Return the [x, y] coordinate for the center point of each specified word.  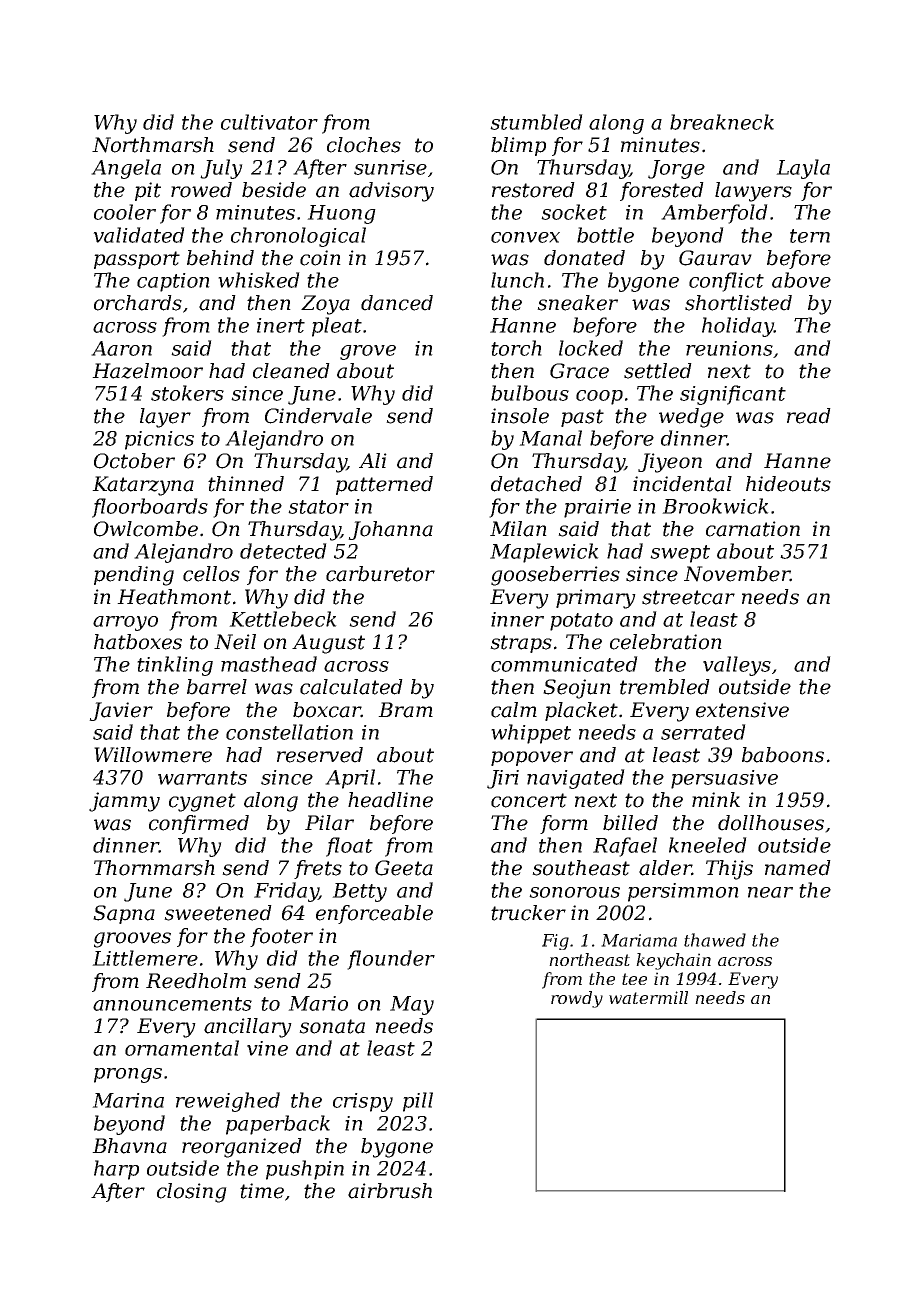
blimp [518, 146]
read [809, 416]
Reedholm [196, 981]
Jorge [676, 169]
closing [192, 1193]
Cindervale [318, 416]
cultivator [269, 122]
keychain [673, 961]
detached [536, 484]
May [412, 1005]
